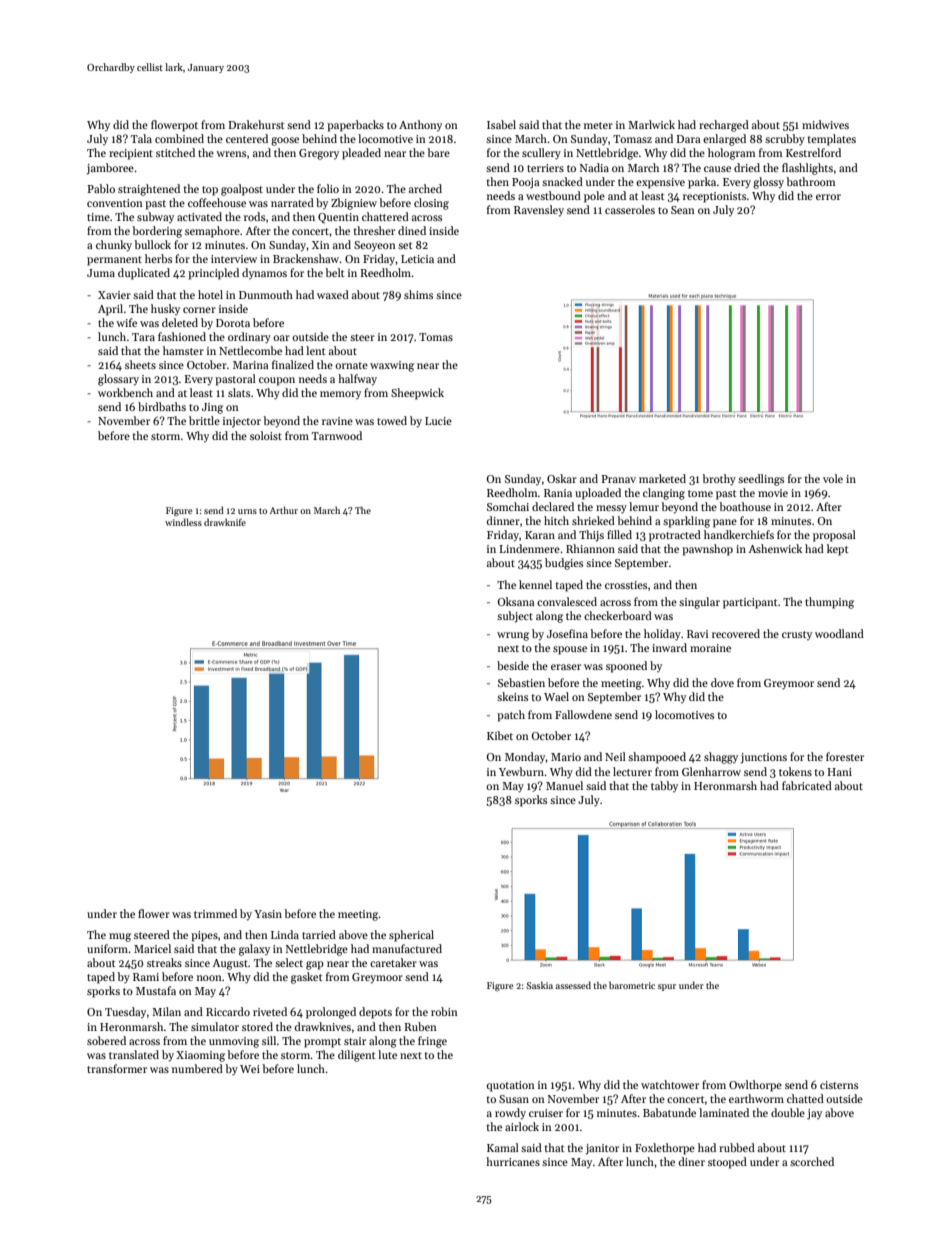 The image size is (952, 1233). Describe the element at coordinates (247, 511) in the document. I see `urns` at that location.
